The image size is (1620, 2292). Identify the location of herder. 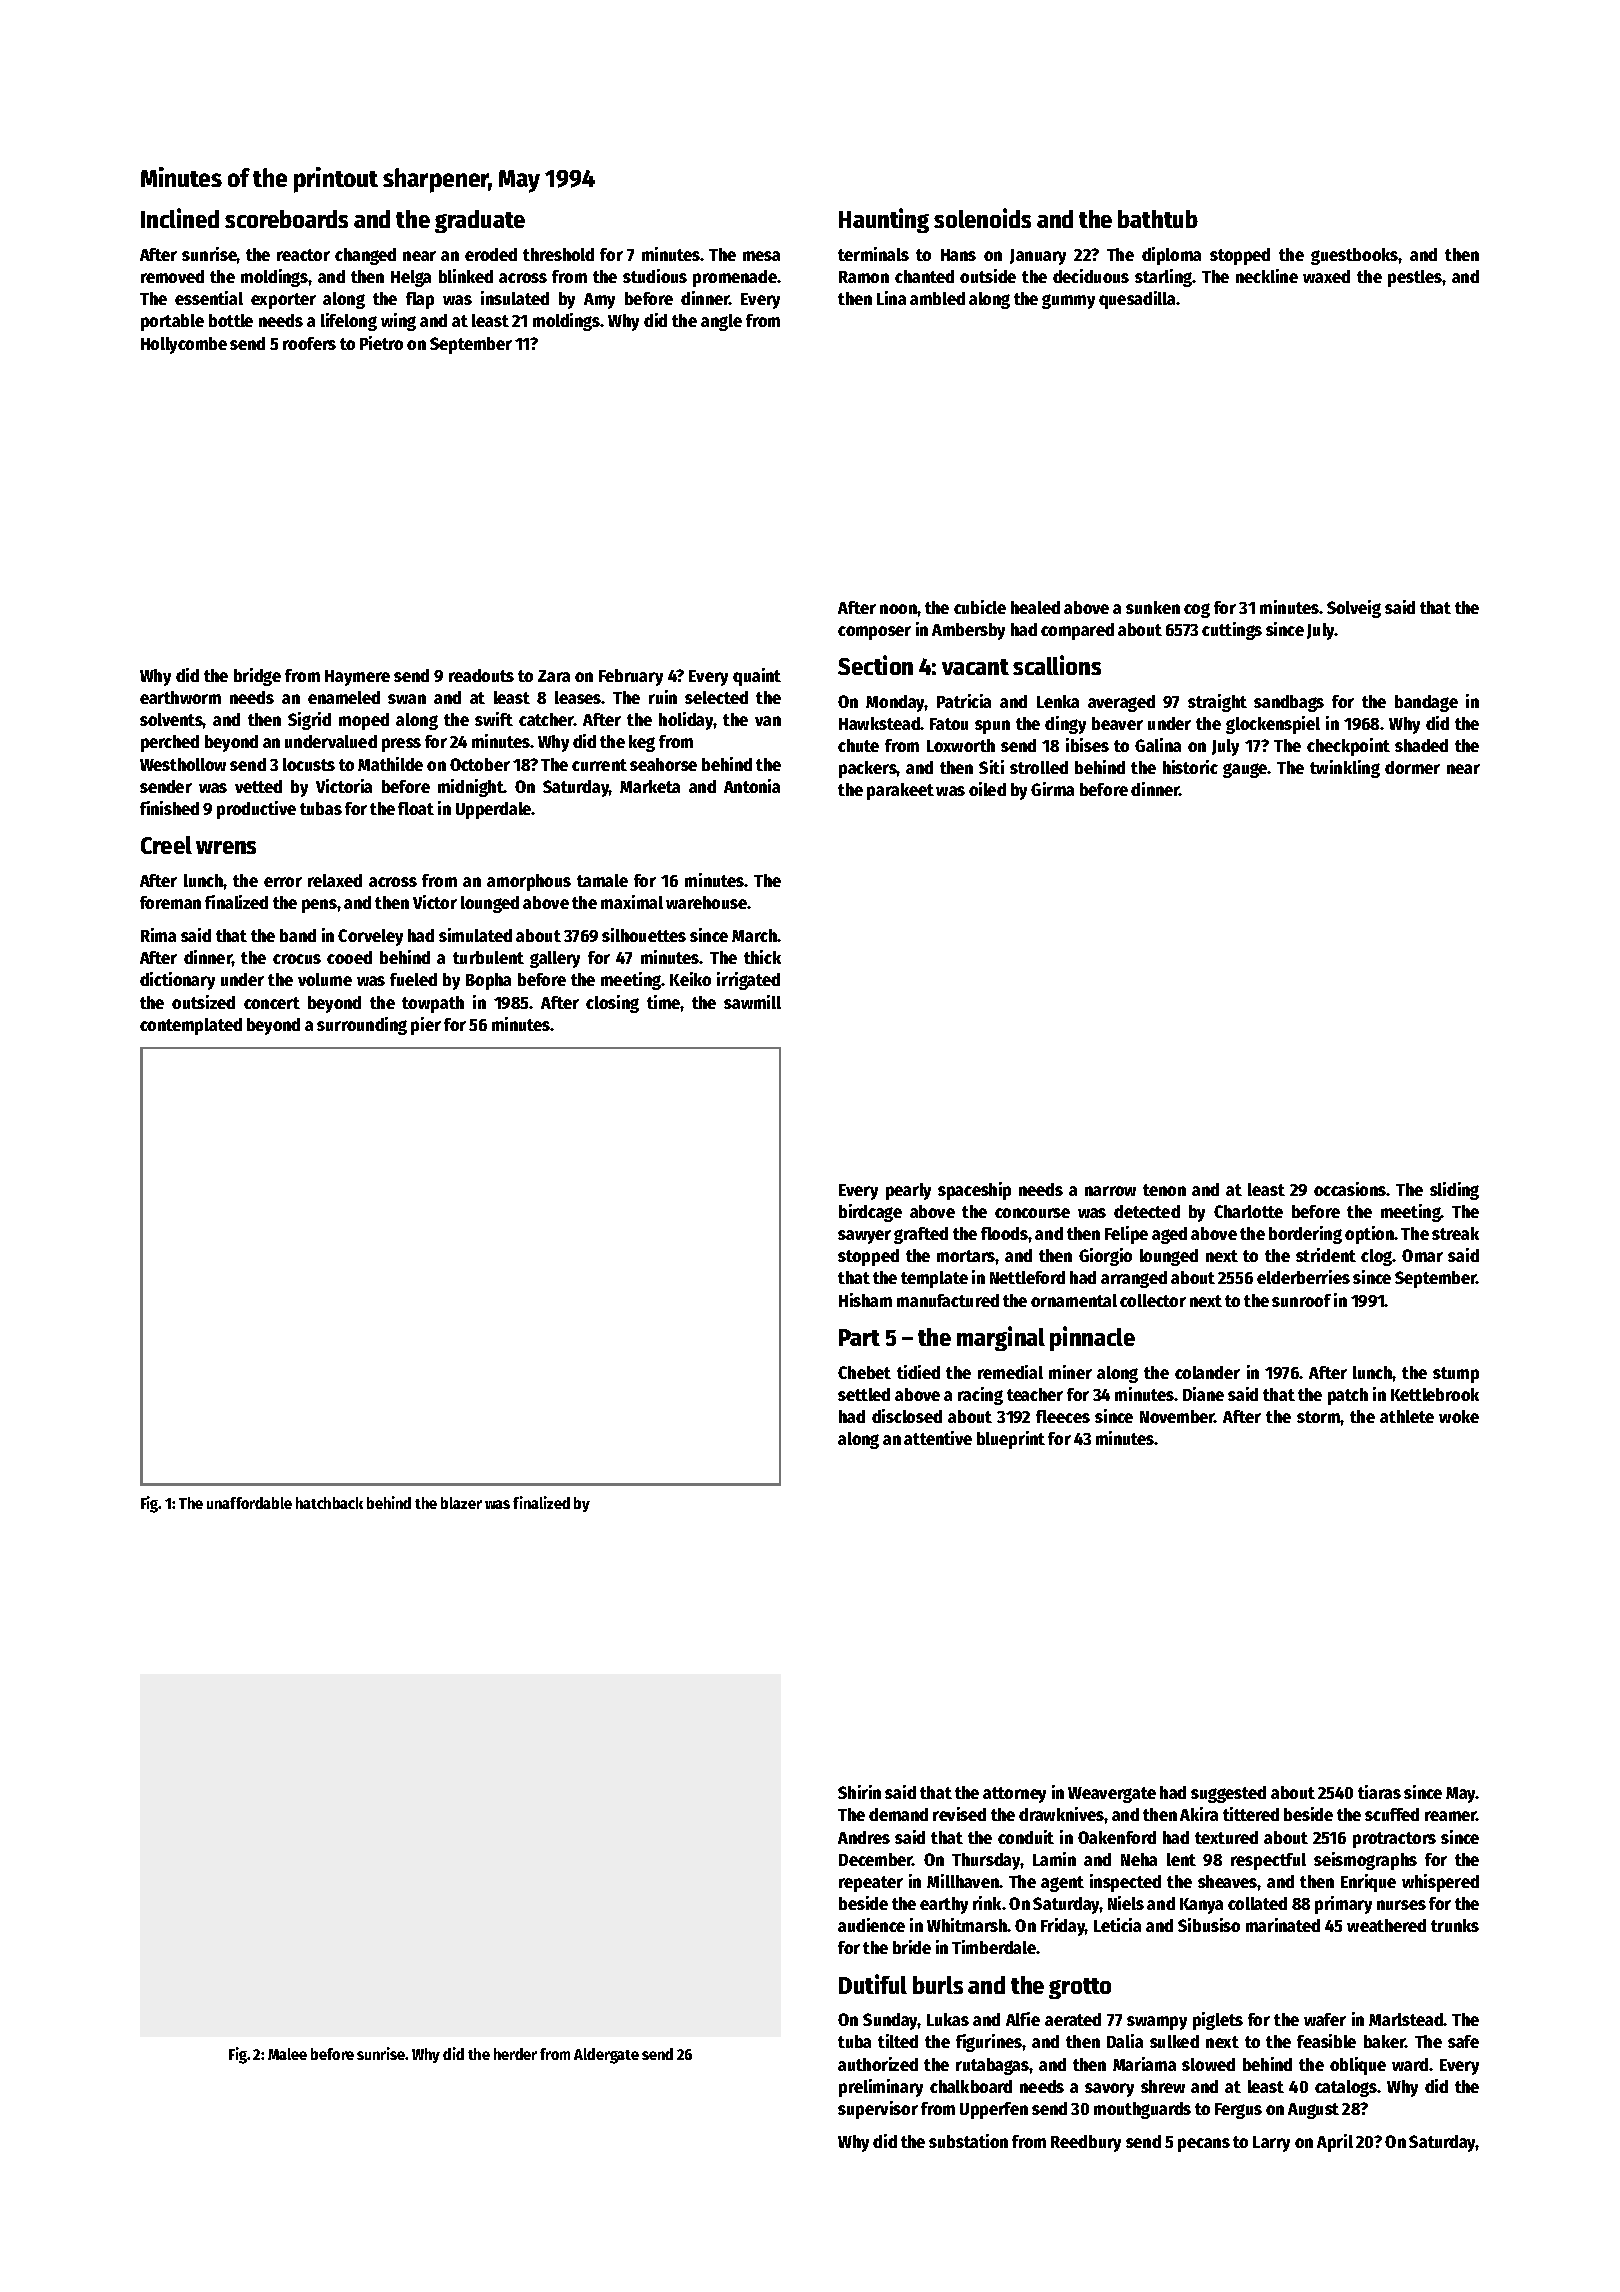
(515, 2054).
